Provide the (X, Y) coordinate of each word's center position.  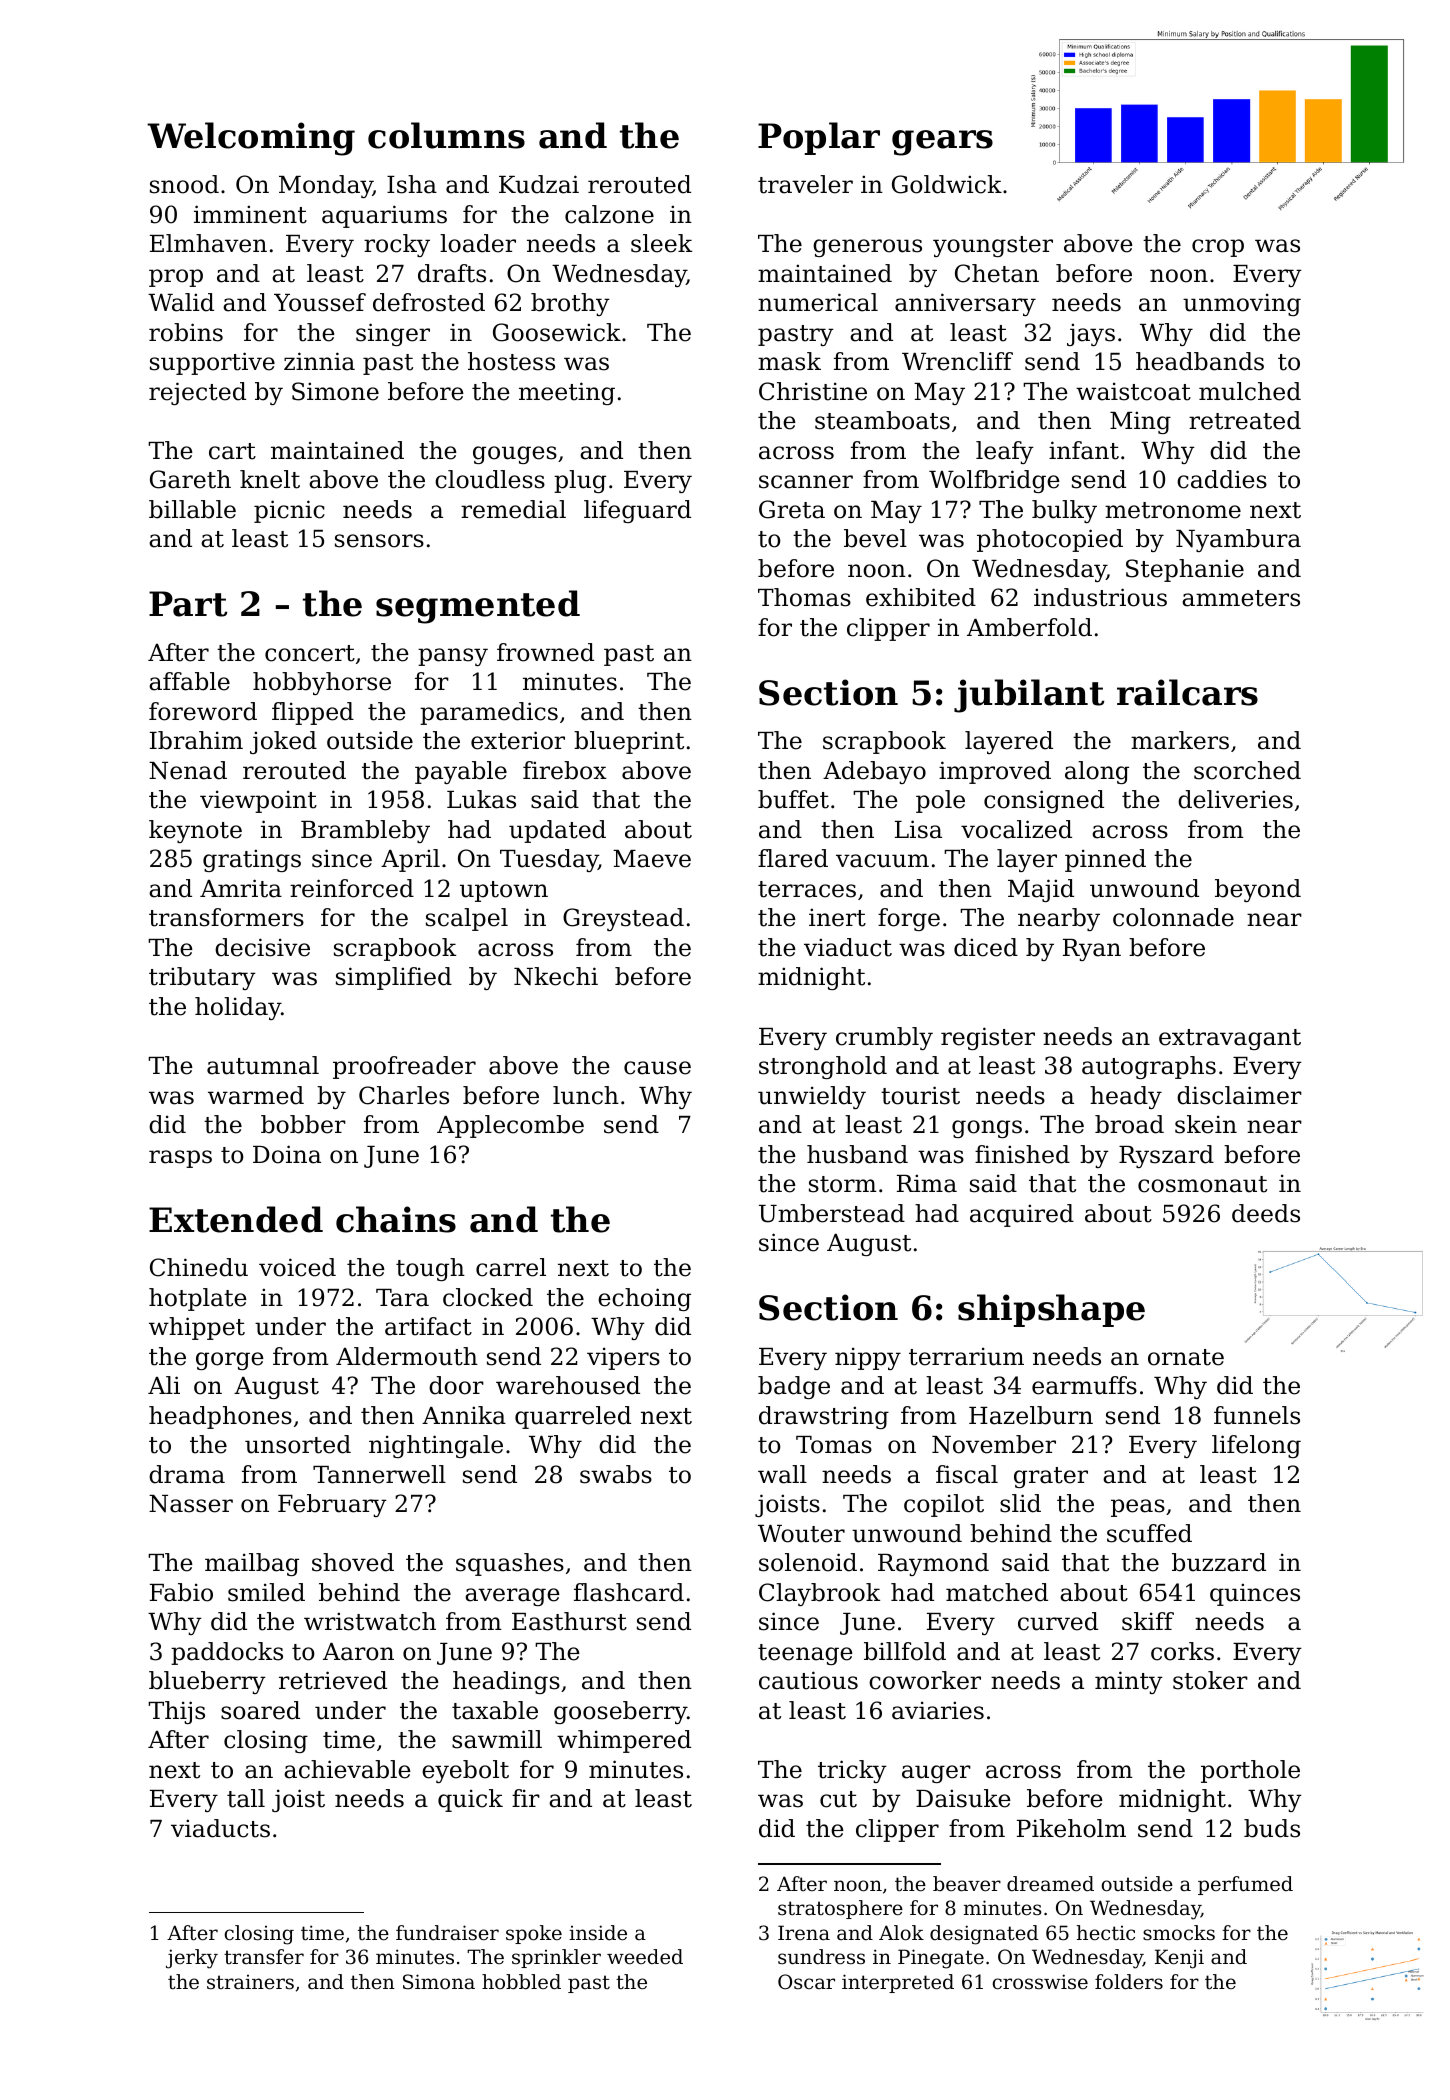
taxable (495, 1710)
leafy (1005, 452)
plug (580, 481)
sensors (379, 541)
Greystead (623, 919)
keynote (195, 831)
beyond (1258, 890)
